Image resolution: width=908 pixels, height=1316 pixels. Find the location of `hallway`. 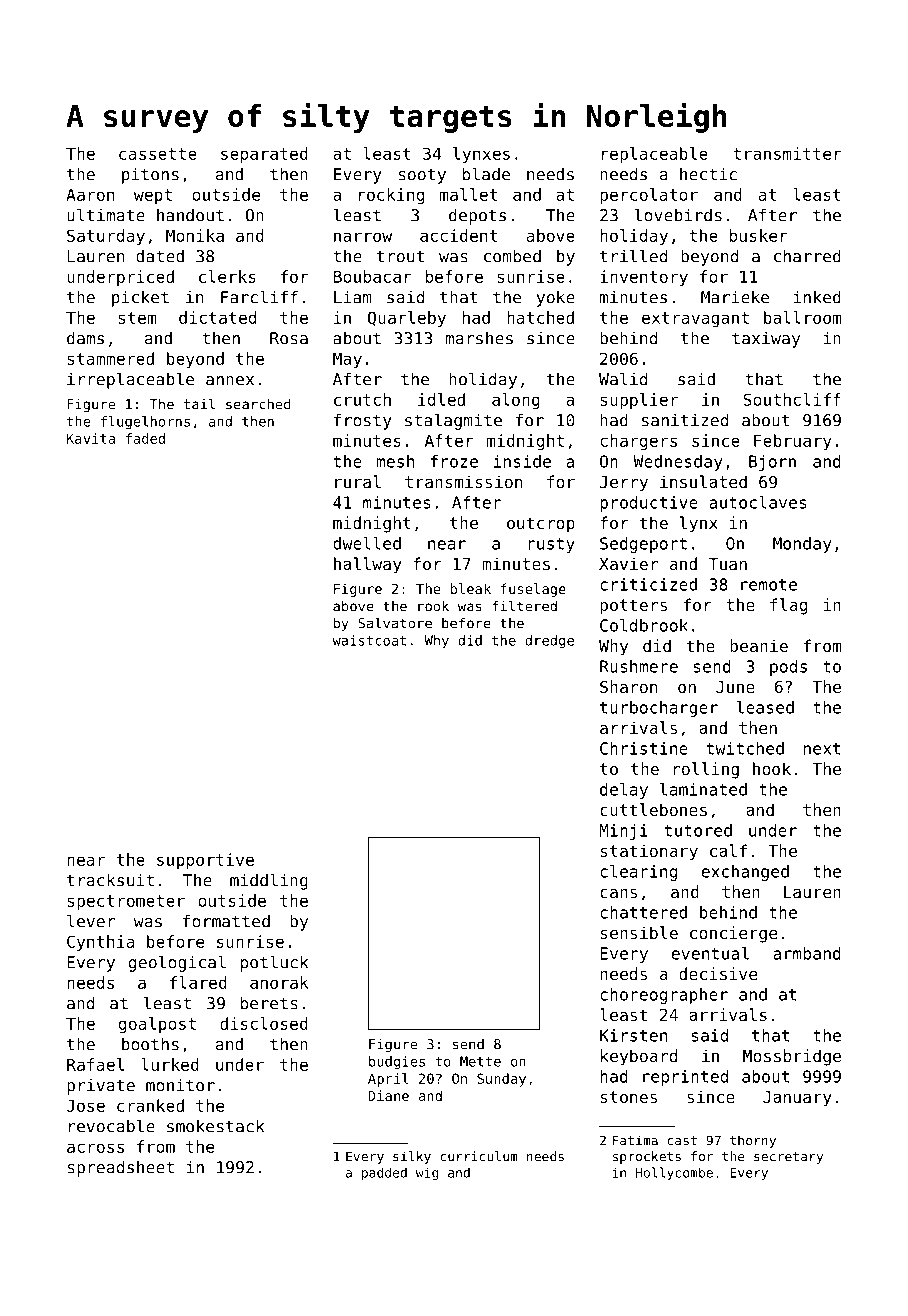

hallway is located at coordinates (368, 565).
